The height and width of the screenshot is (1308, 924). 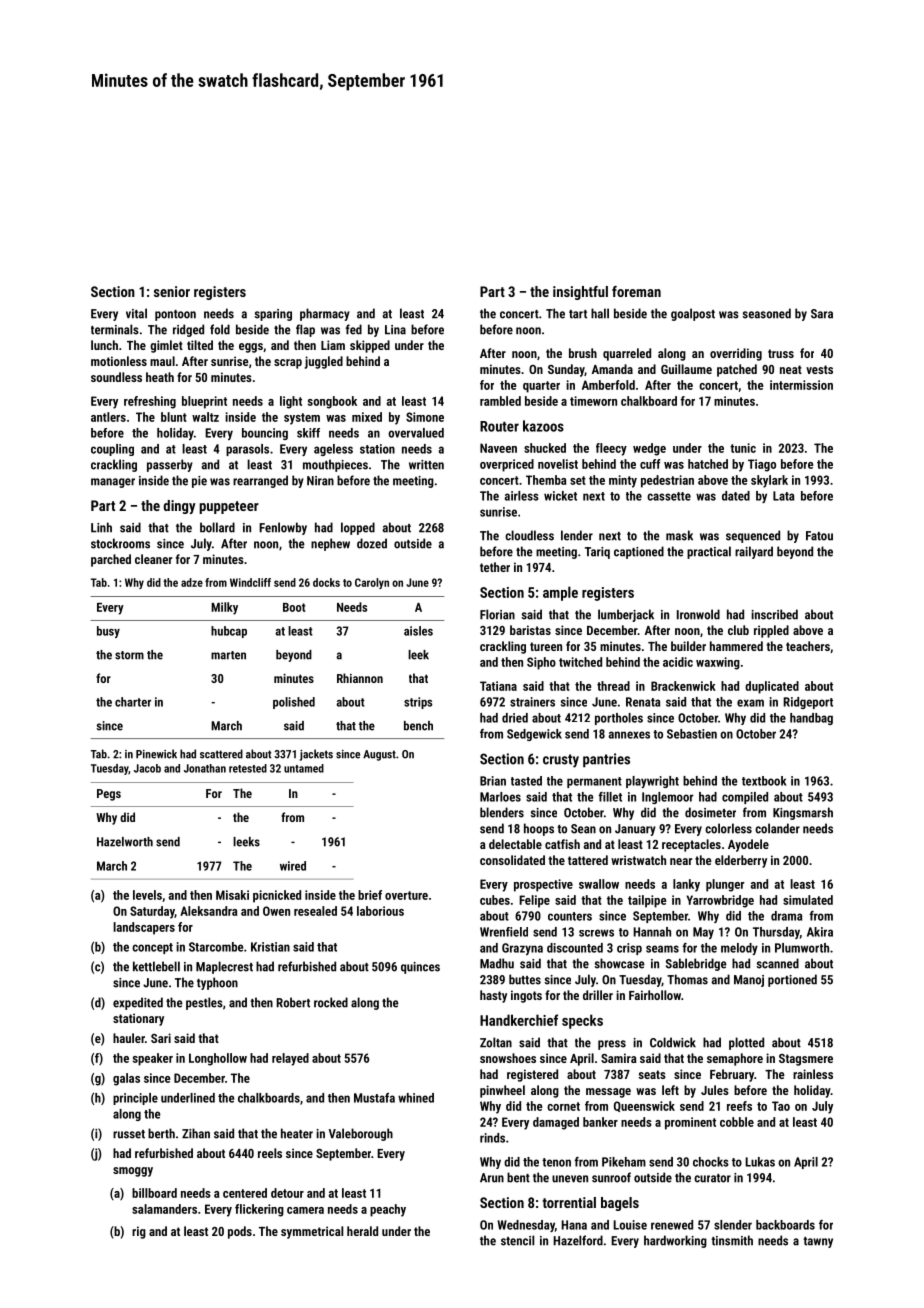 What do you see at coordinates (312, 1232) in the screenshot?
I see `symmetrical` at bounding box center [312, 1232].
